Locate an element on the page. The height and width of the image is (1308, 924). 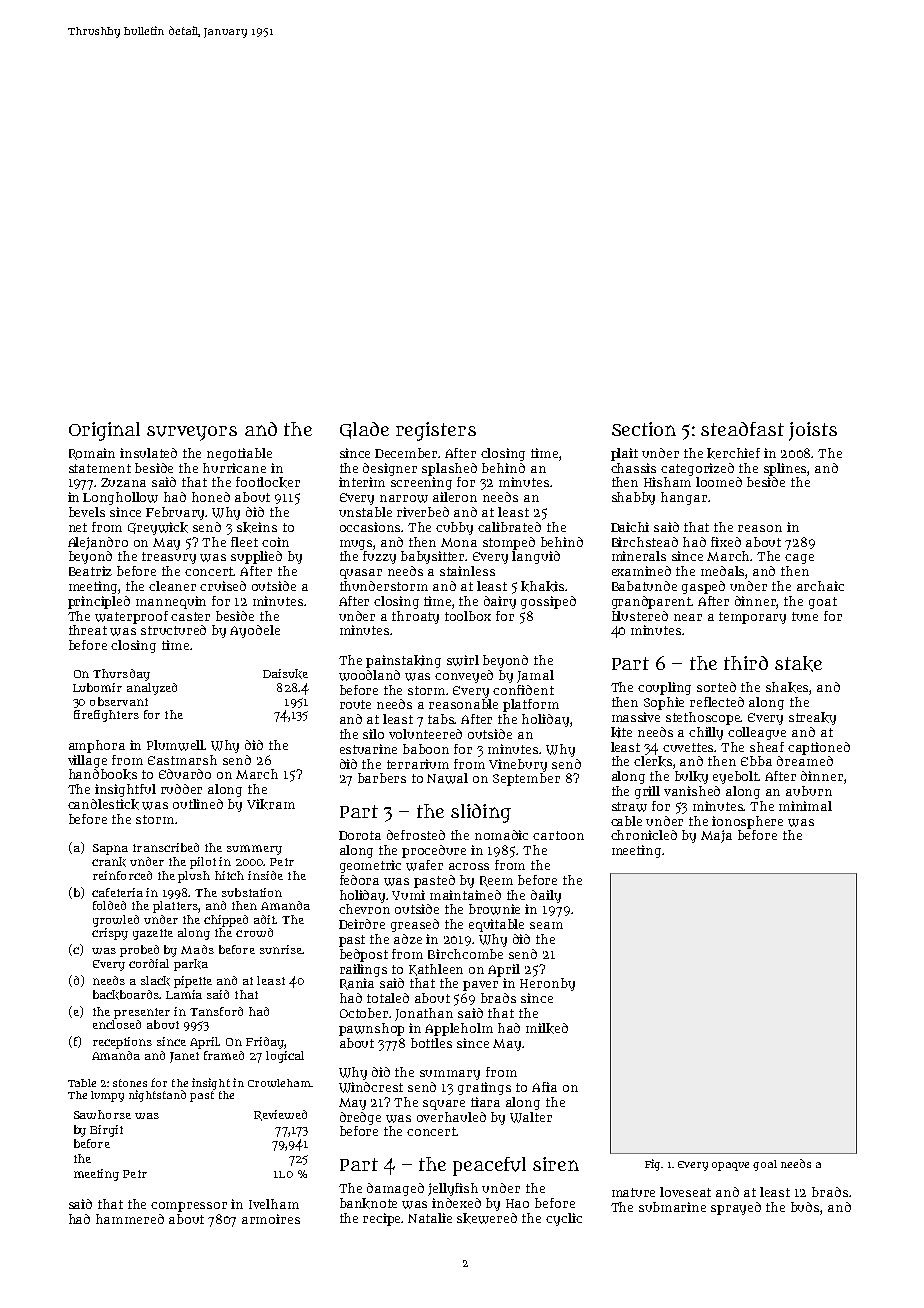
armoires is located at coordinates (271, 1219).
